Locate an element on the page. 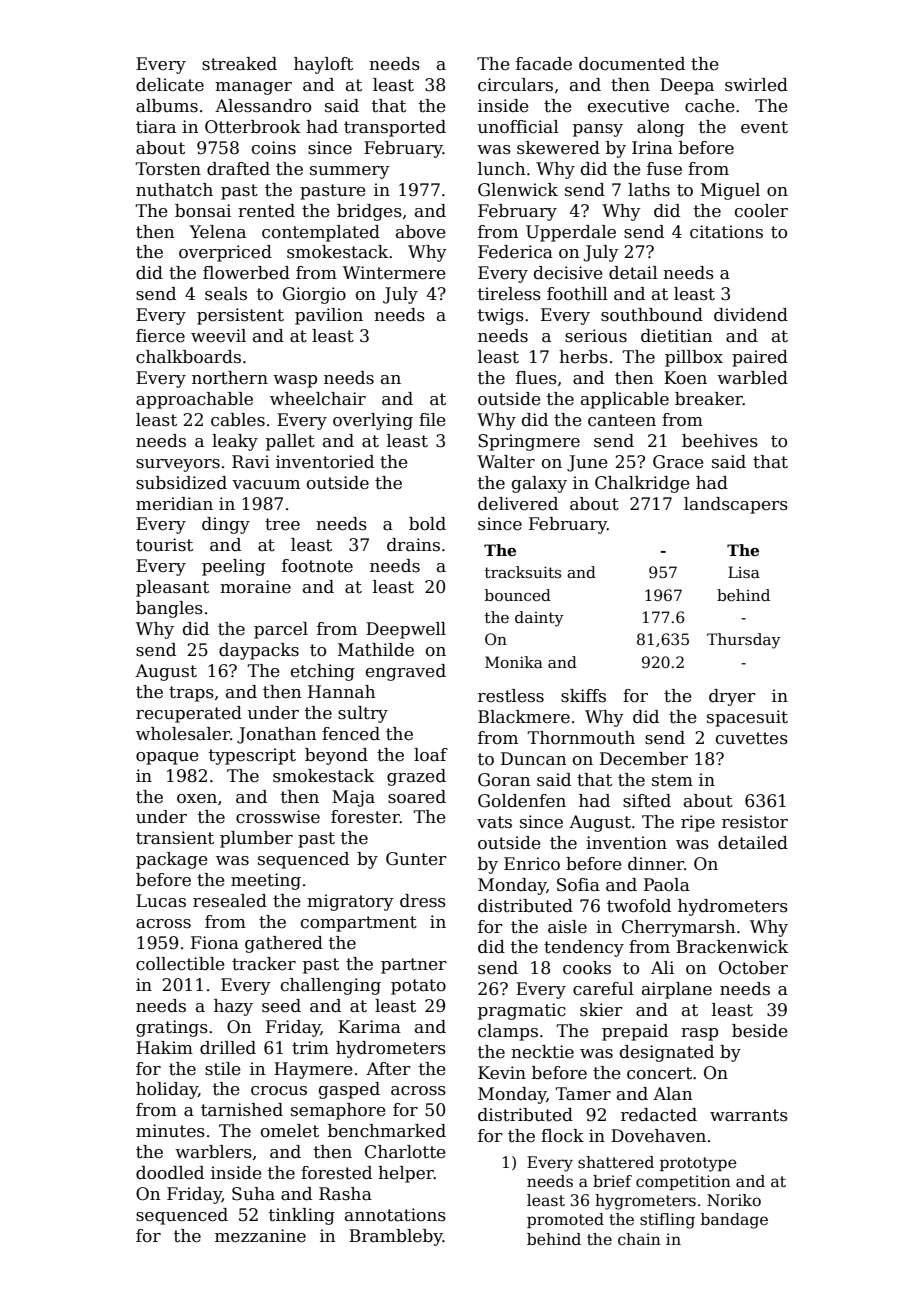 Image resolution: width=924 pixels, height=1314 pixels. warrants is located at coordinates (749, 1115).
